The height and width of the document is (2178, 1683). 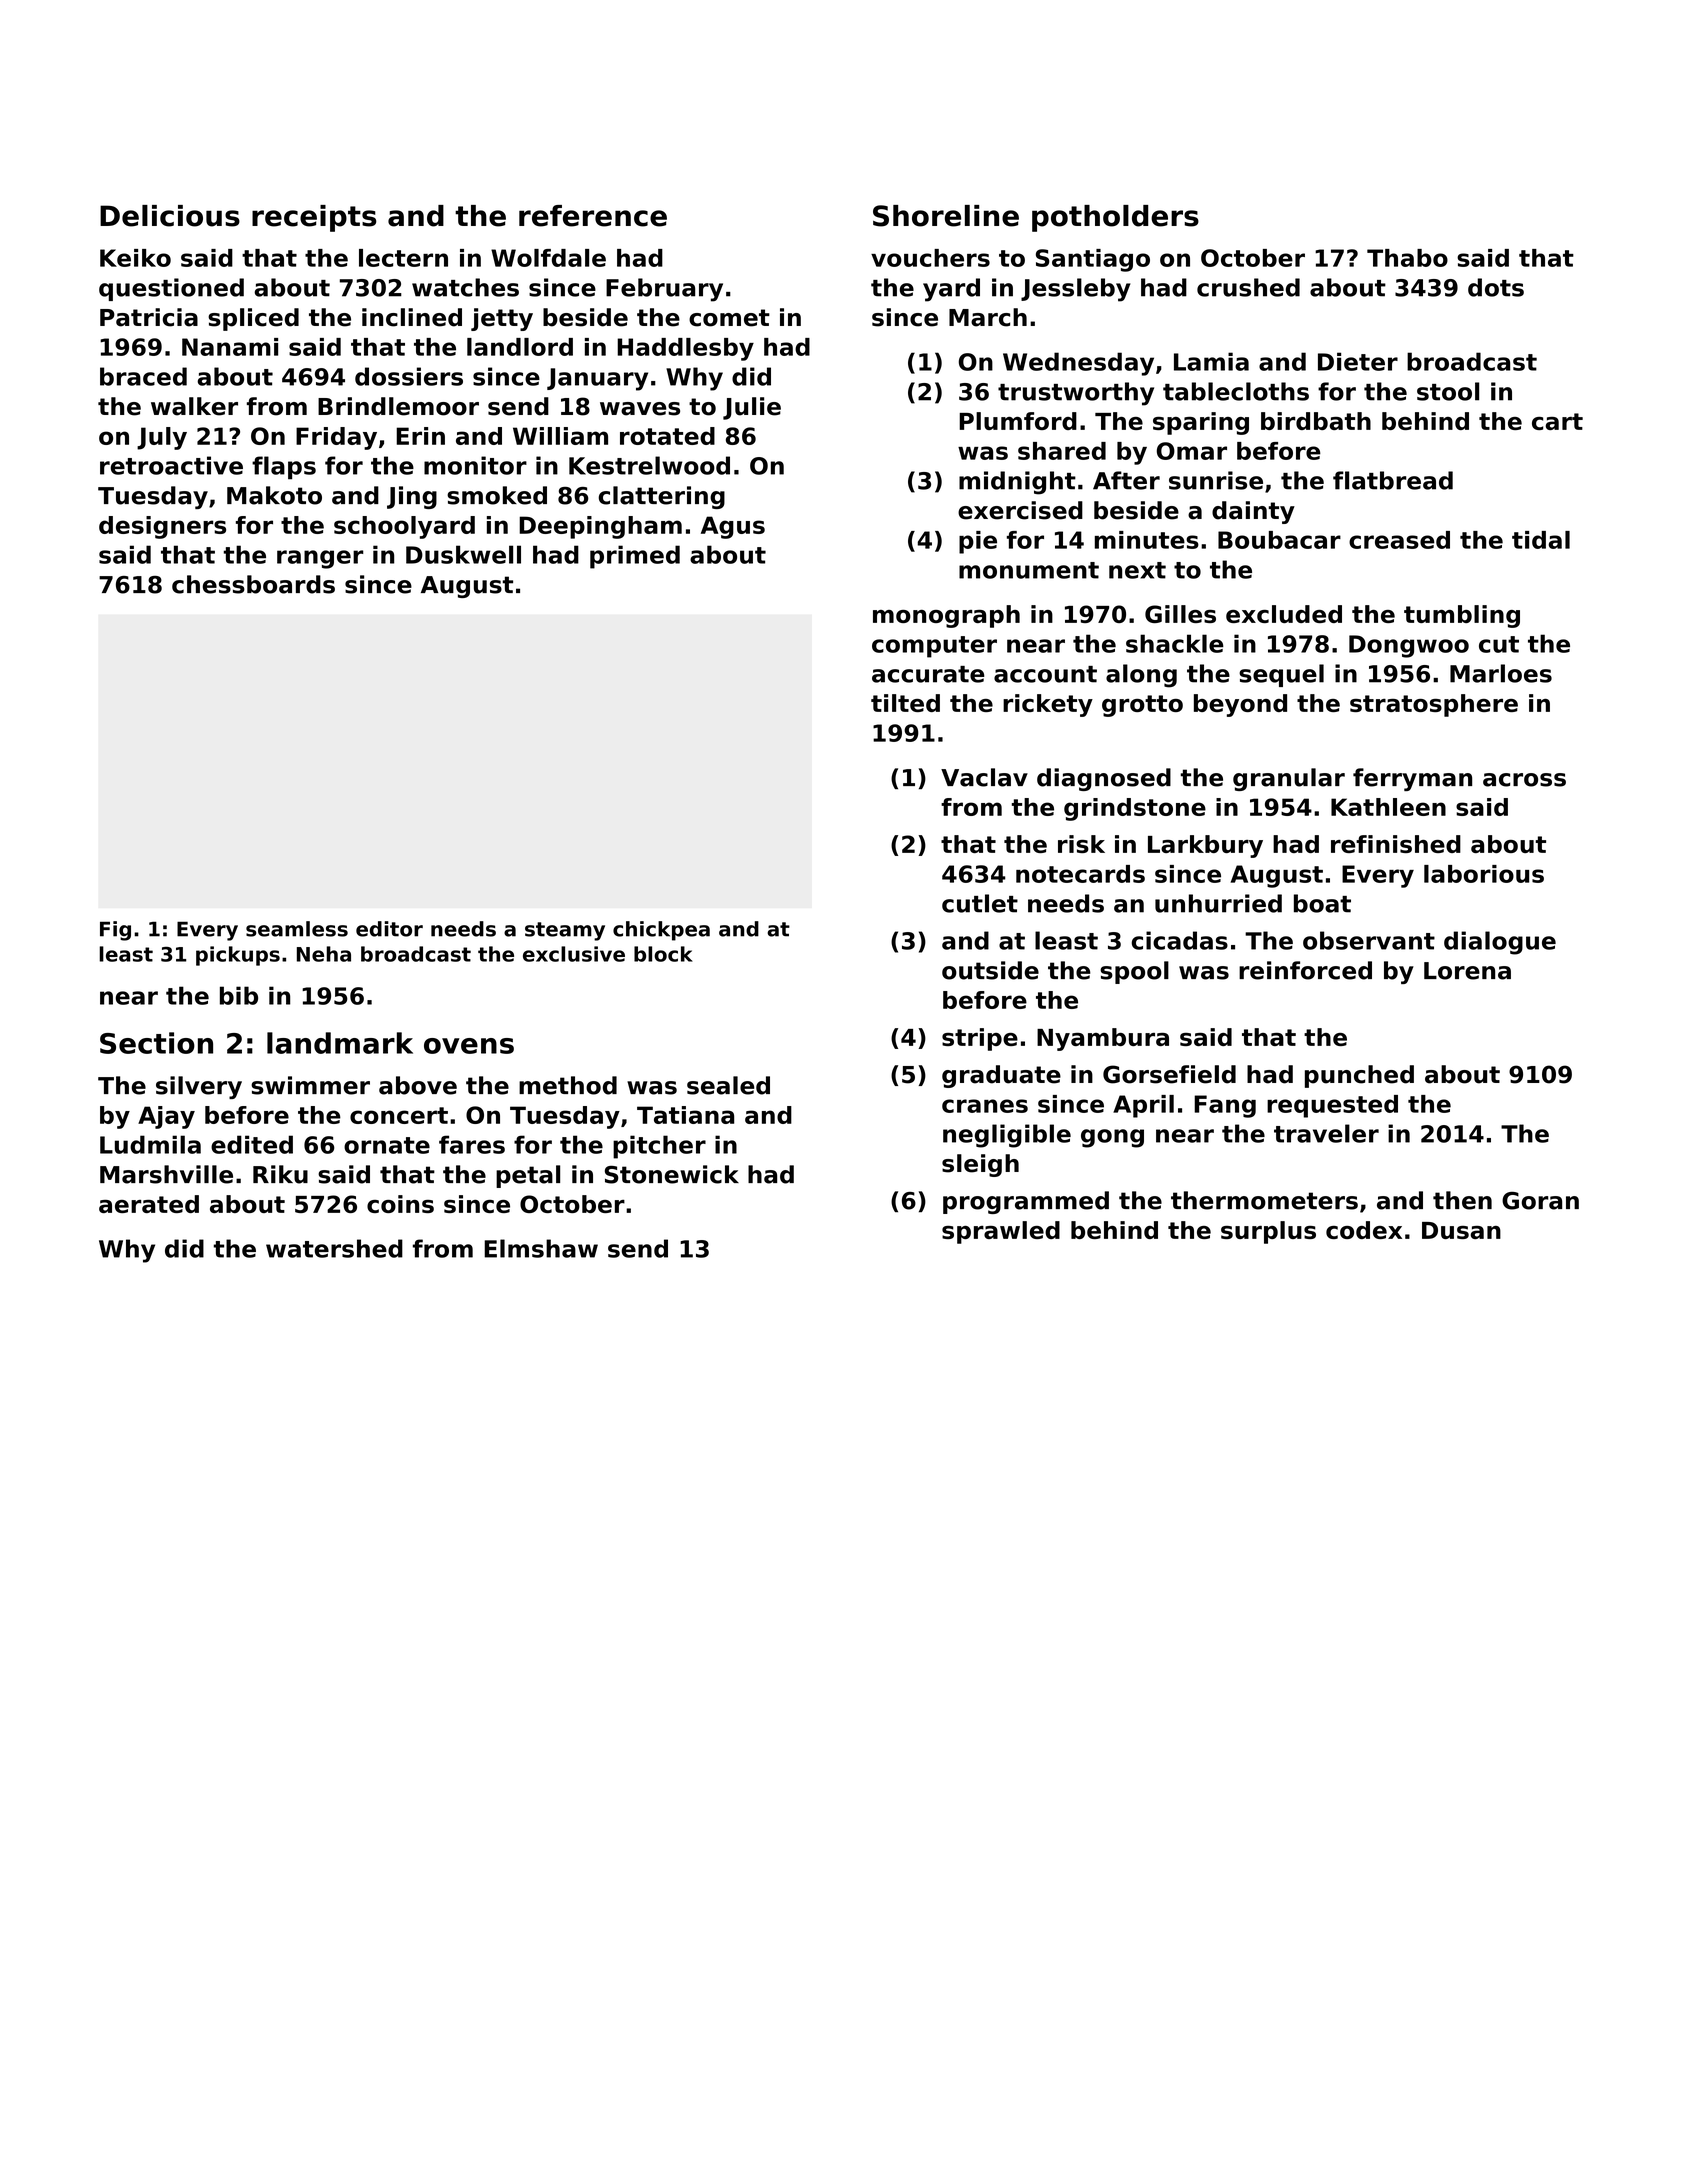 I want to click on midnight, so click(x=1017, y=483).
